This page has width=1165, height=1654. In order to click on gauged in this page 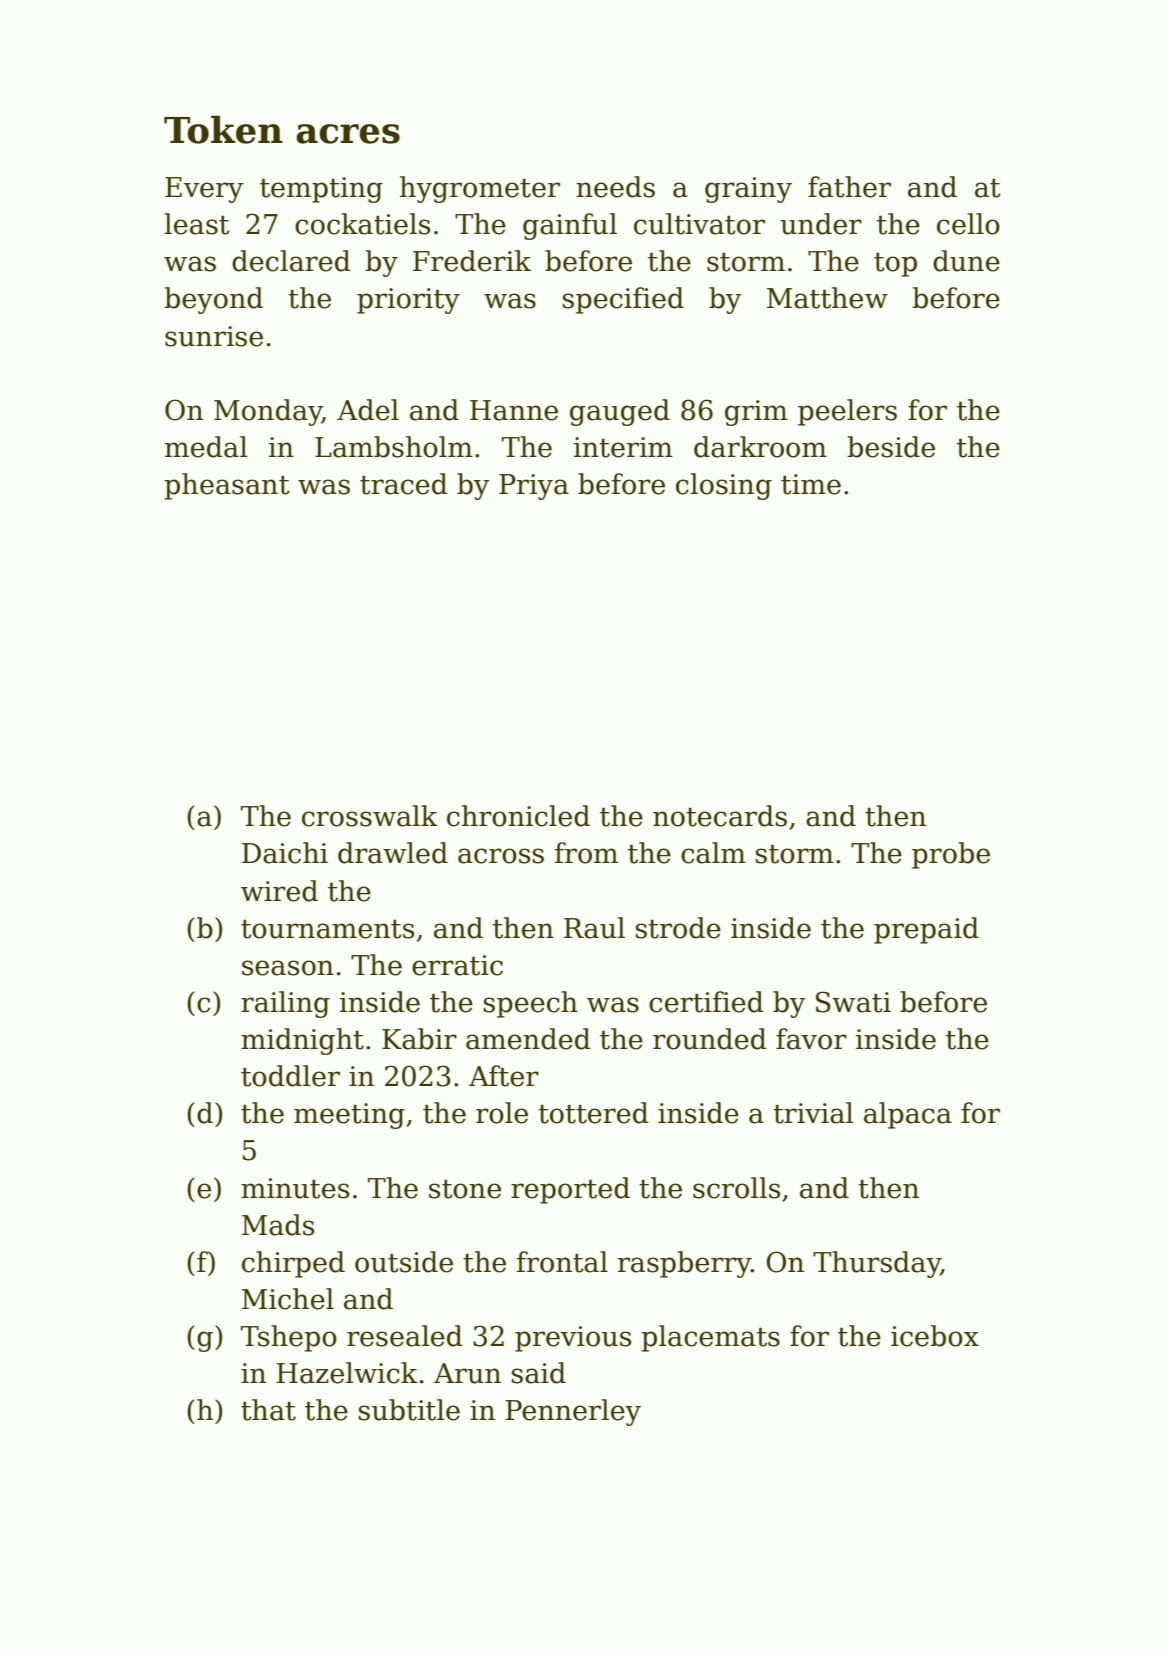, I will do `click(620, 412)`.
